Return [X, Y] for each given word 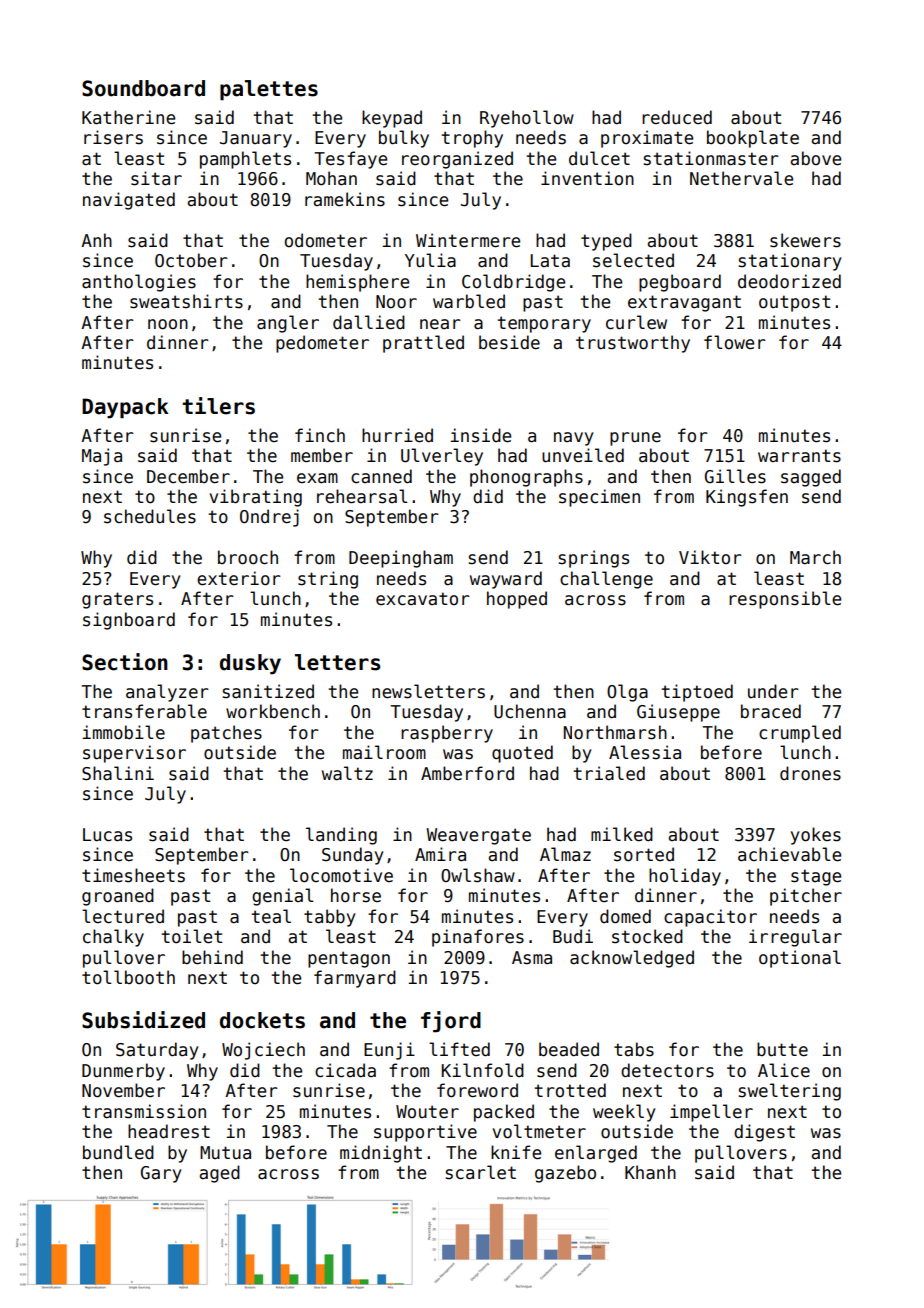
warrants [799, 456]
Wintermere [468, 240]
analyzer [167, 693]
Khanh [650, 1172]
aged [219, 1174]
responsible [785, 600]
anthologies [139, 283]
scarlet [481, 1172]
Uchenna [530, 711]
